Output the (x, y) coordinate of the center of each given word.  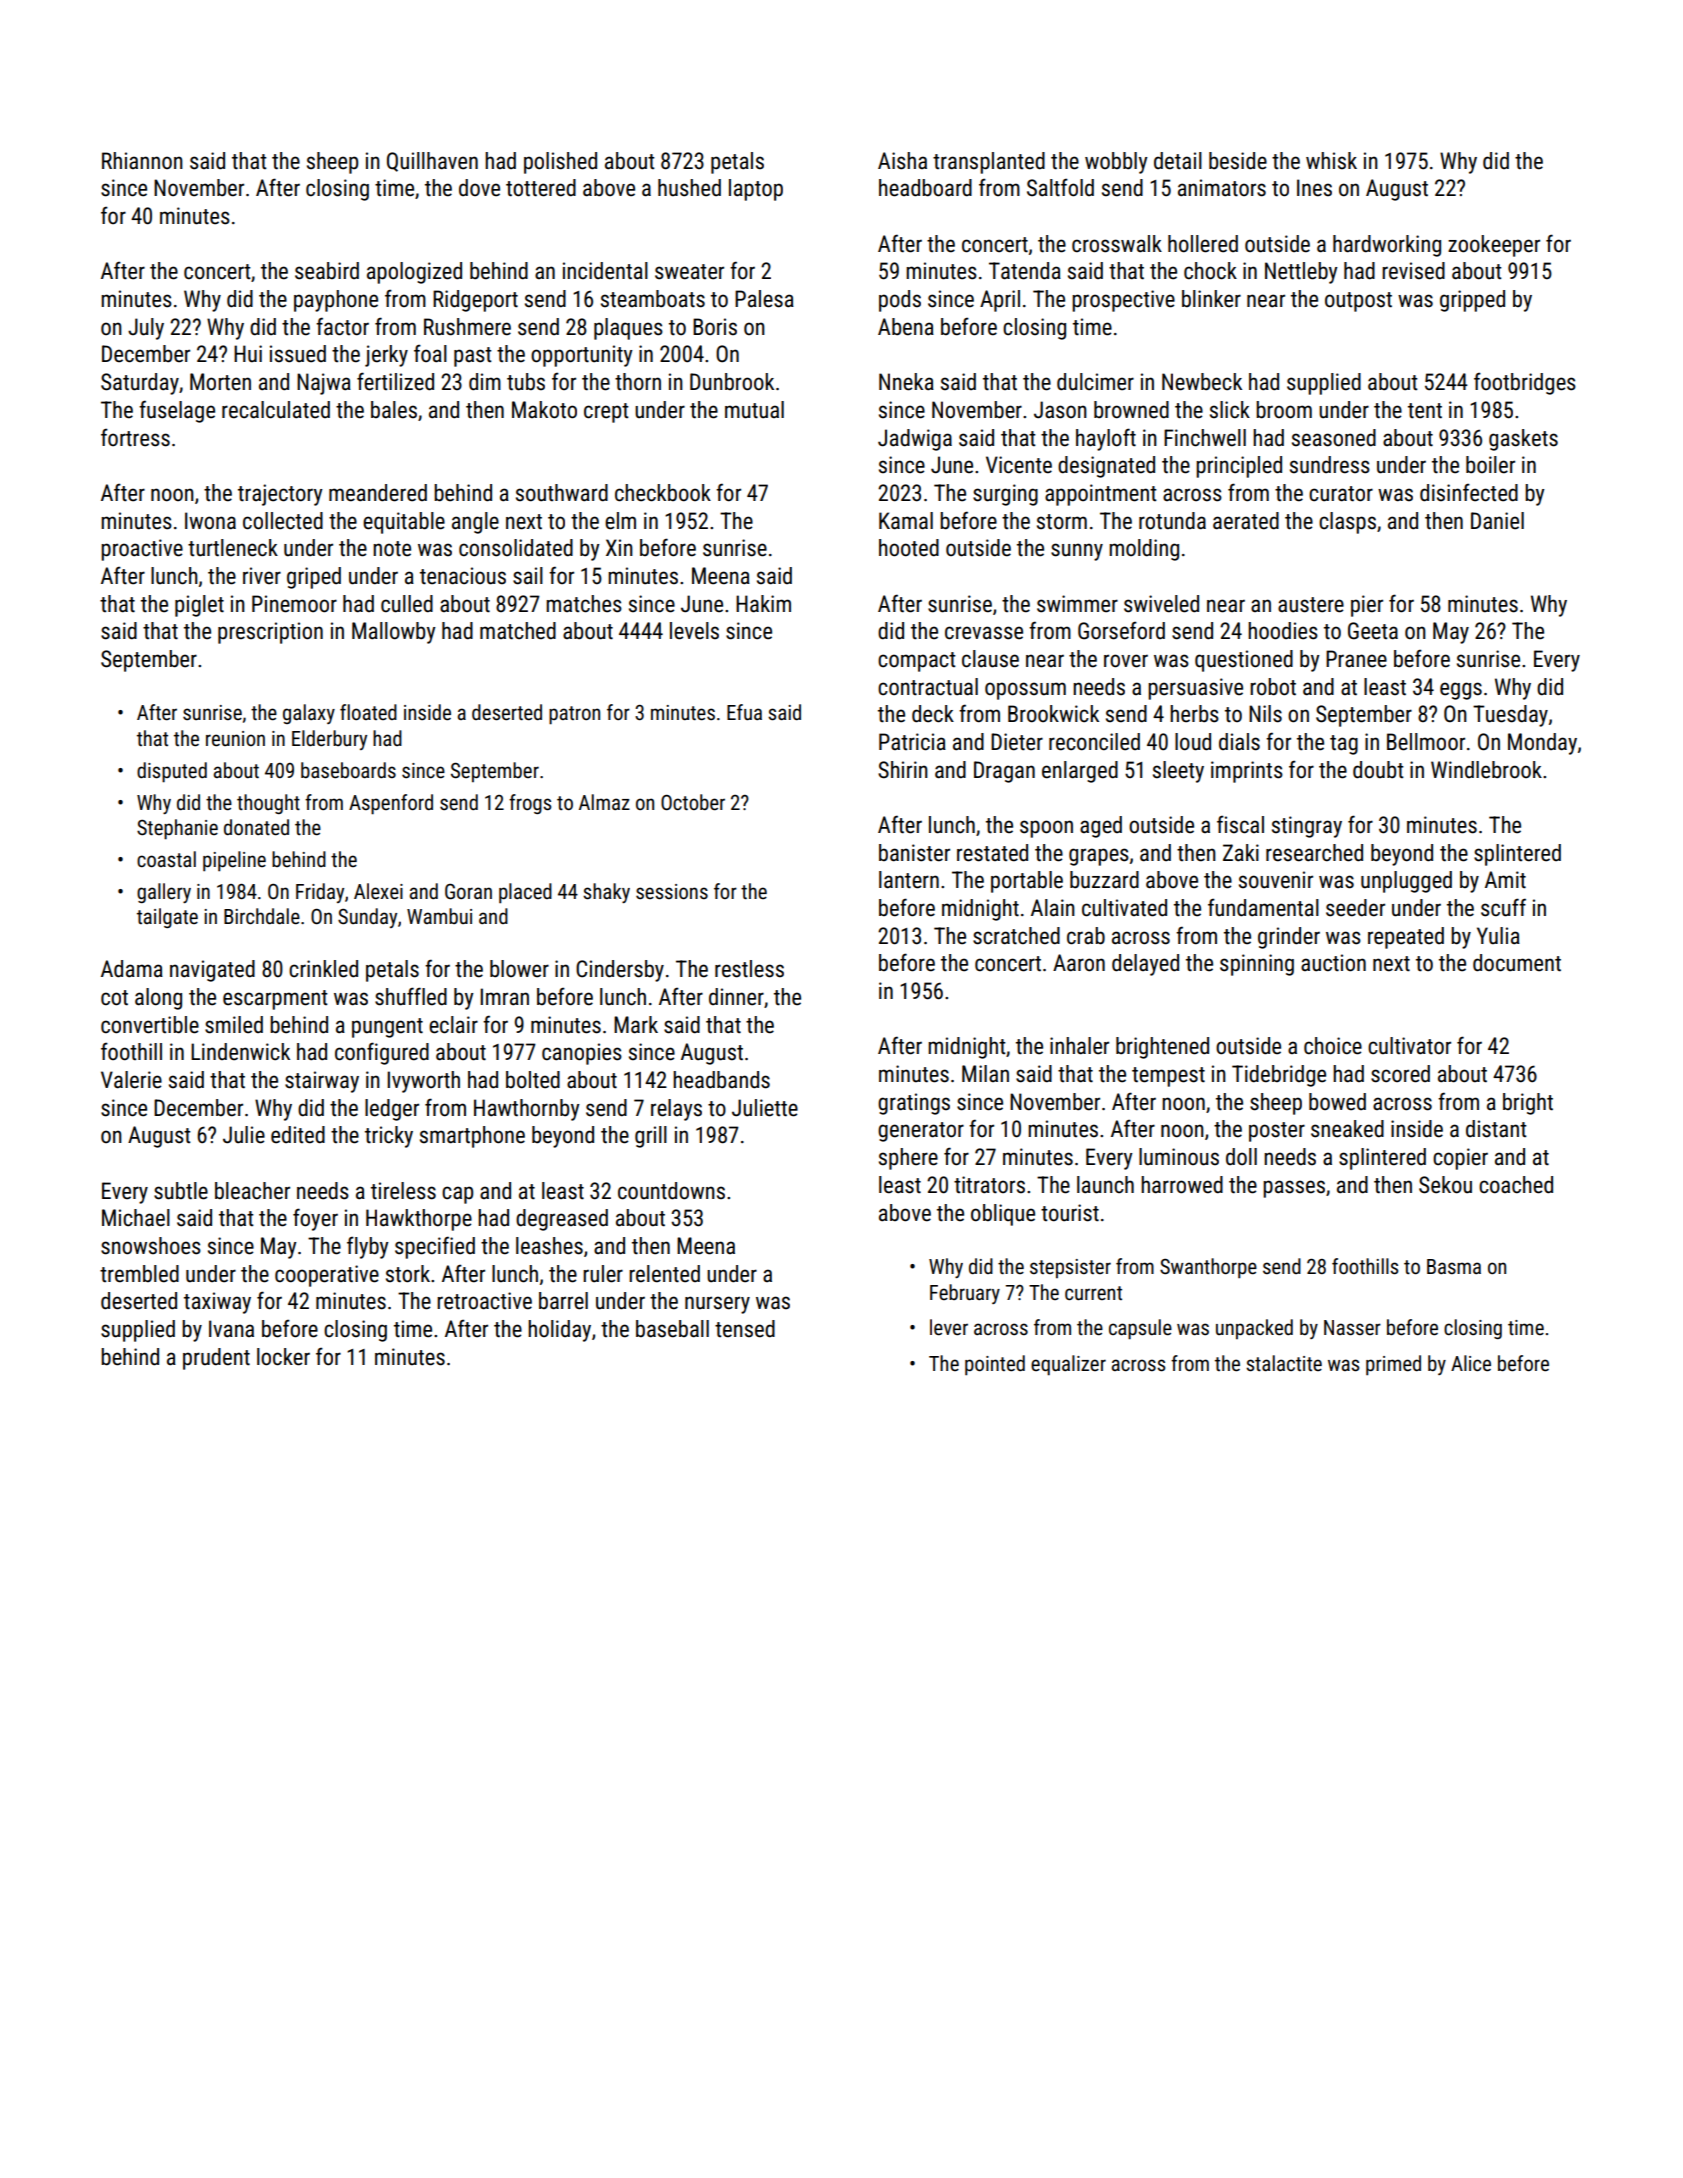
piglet (199, 606)
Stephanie (177, 829)
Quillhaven (432, 162)
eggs (1461, 691)
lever (949, 1327)
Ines (1314, 188)
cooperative (327, 1276)
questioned (1244, 661)
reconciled (1094, 742)
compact (917, 662)
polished (560, 163)
